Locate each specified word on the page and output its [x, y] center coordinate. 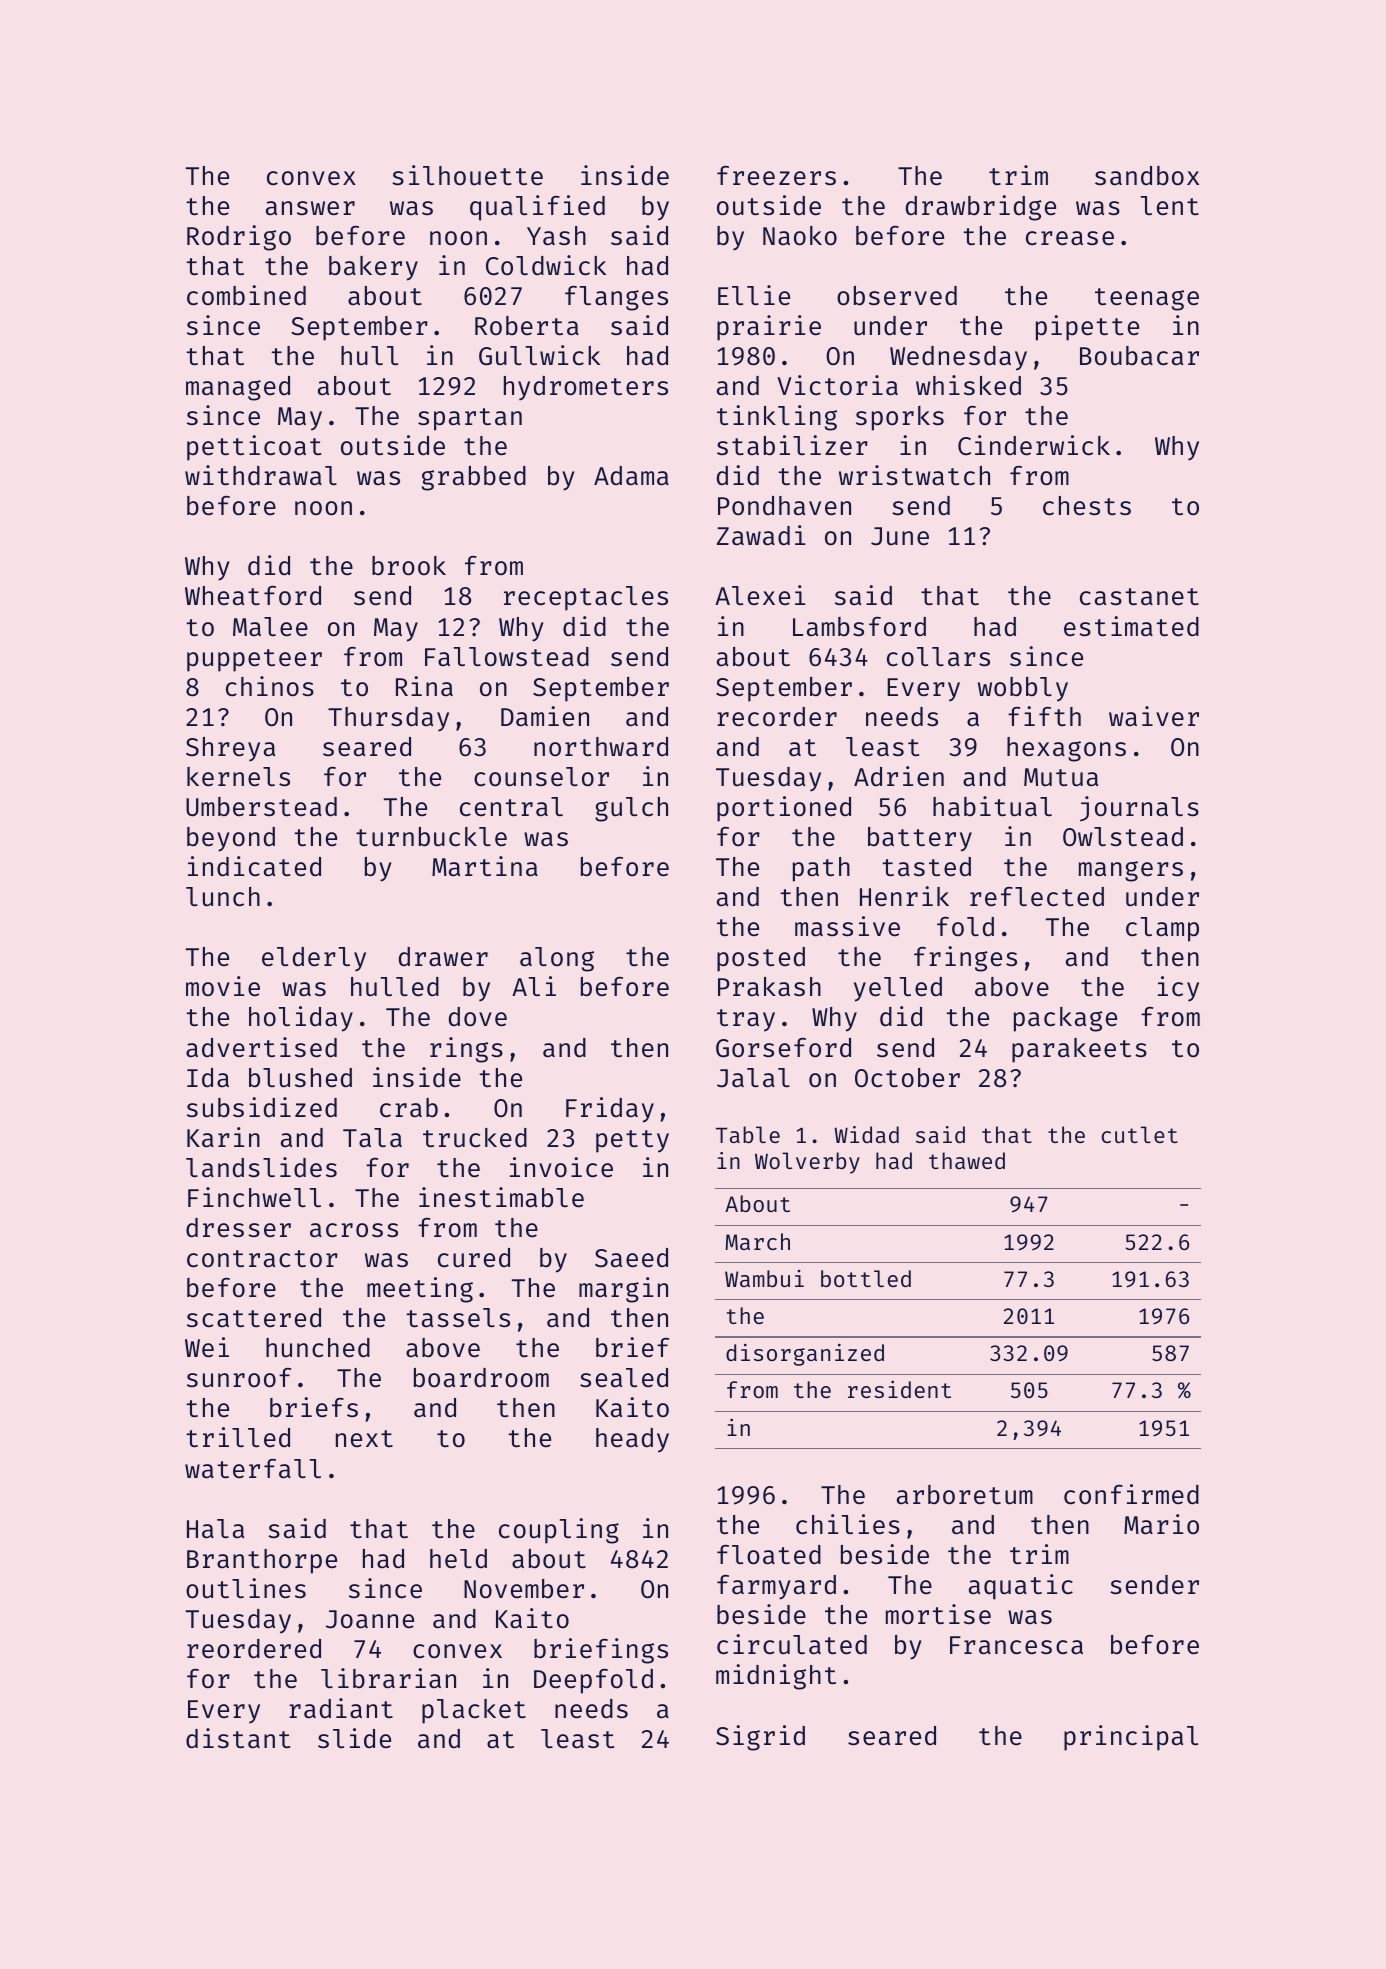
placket [474, 1711]
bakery [373, 268]
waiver [1154, 716]
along [557, 959]
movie [223, 986]
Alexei [760, 595]
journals [1139, 809]
